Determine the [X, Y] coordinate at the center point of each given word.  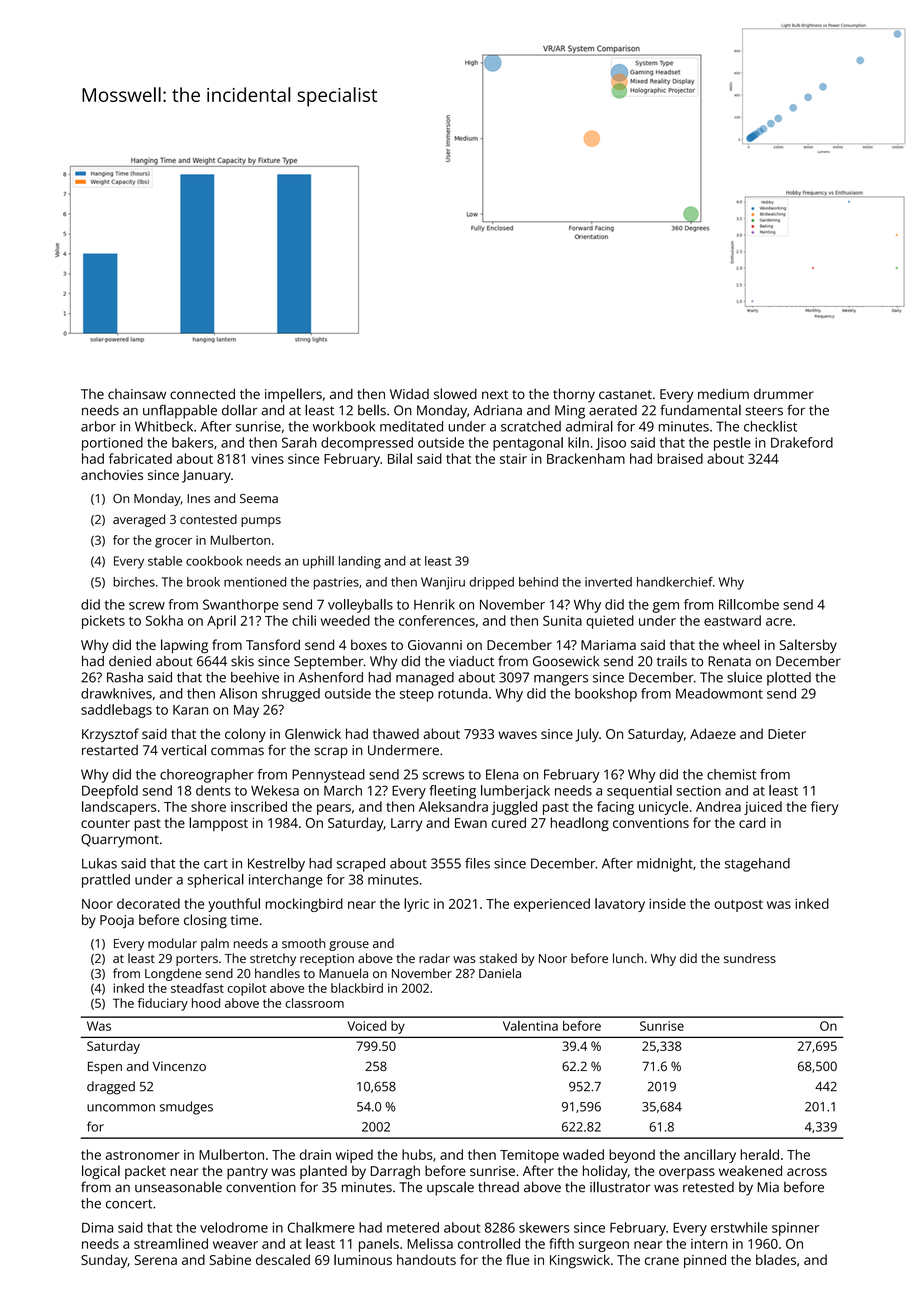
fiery [824, 808]
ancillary [710, 1156]
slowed [455, 393]
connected [202, 393]
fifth [561, 1243]
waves [517, 735]
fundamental [700, 410]
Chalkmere [321, 1227]
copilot [246, 989]
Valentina [530, 1026]
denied [130, 661]
